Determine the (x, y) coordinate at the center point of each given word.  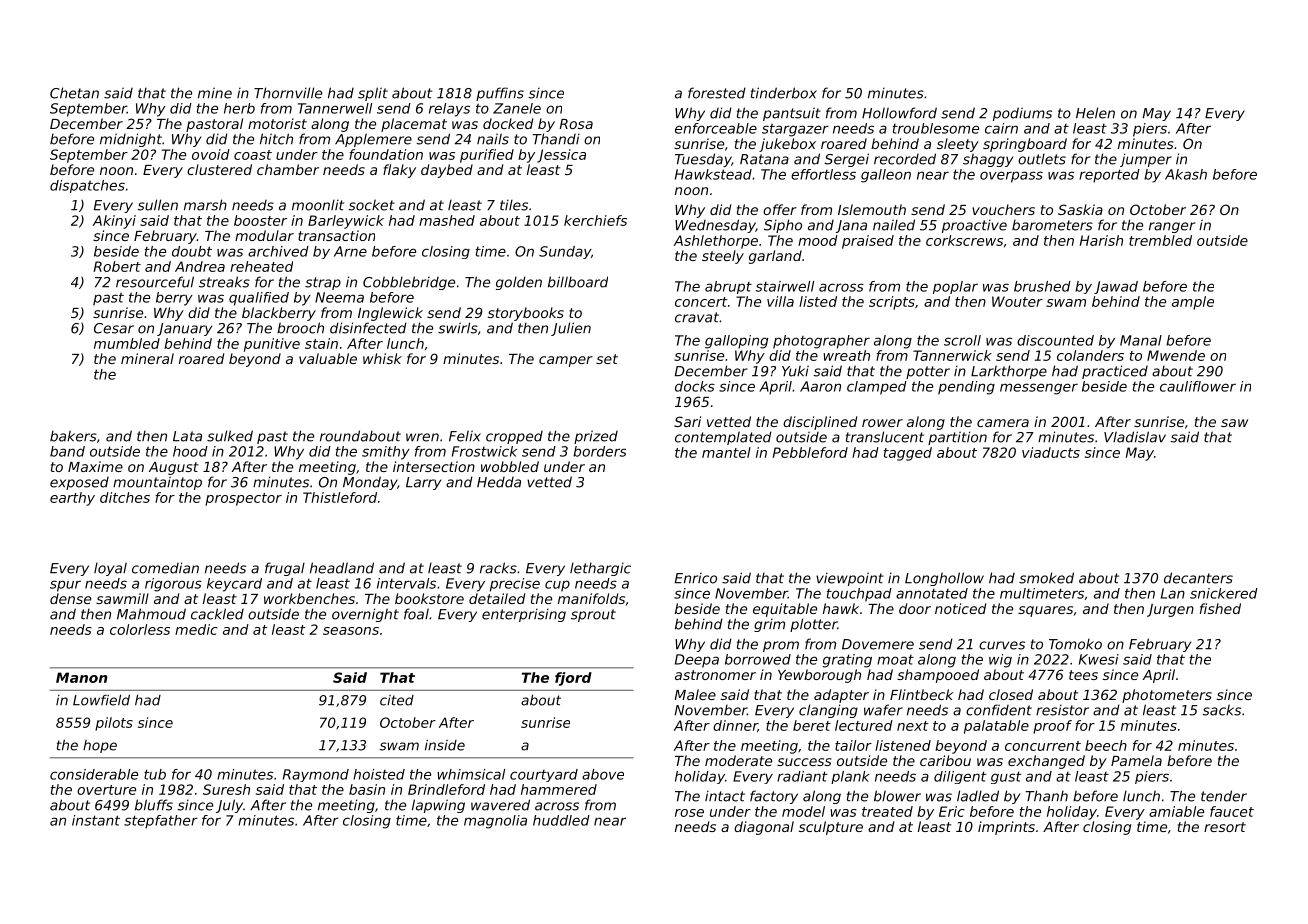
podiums (1022, 114)
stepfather (161, 822)
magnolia (495, 822)
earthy (72, 499)
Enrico (696, 578)
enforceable (716, 128)
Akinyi (114, 222)
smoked (1046, 578)
